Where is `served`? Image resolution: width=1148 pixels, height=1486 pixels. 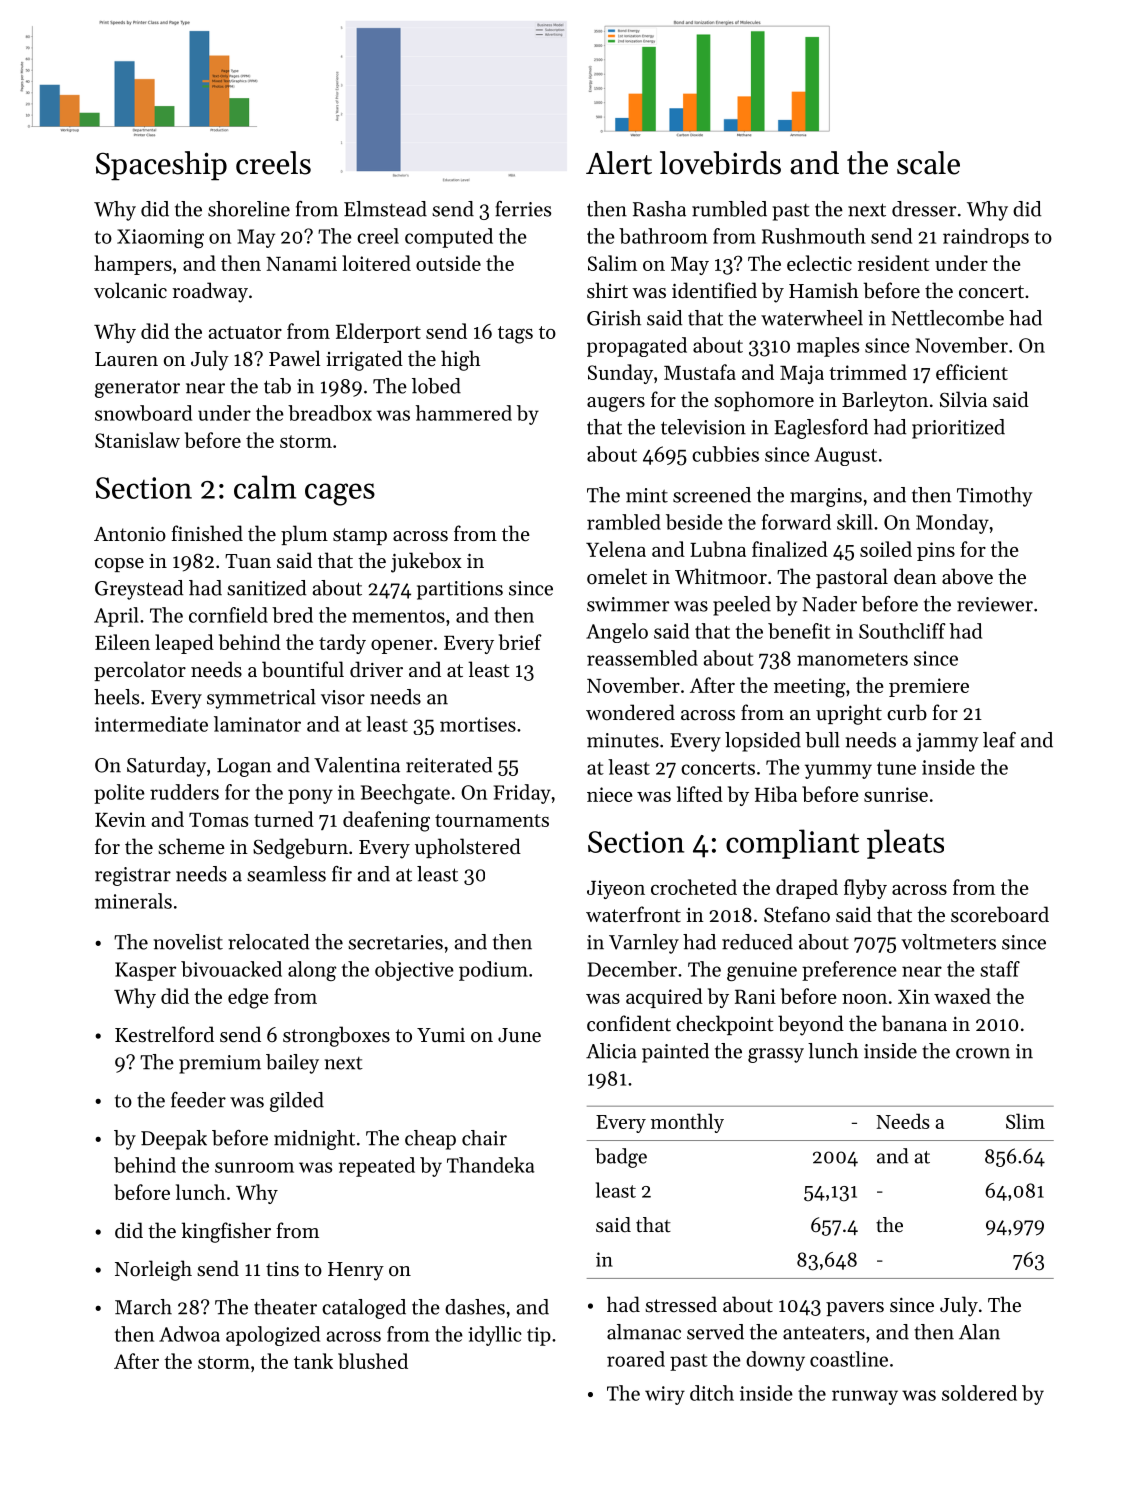 served is located at coordinates (715, 1332).
